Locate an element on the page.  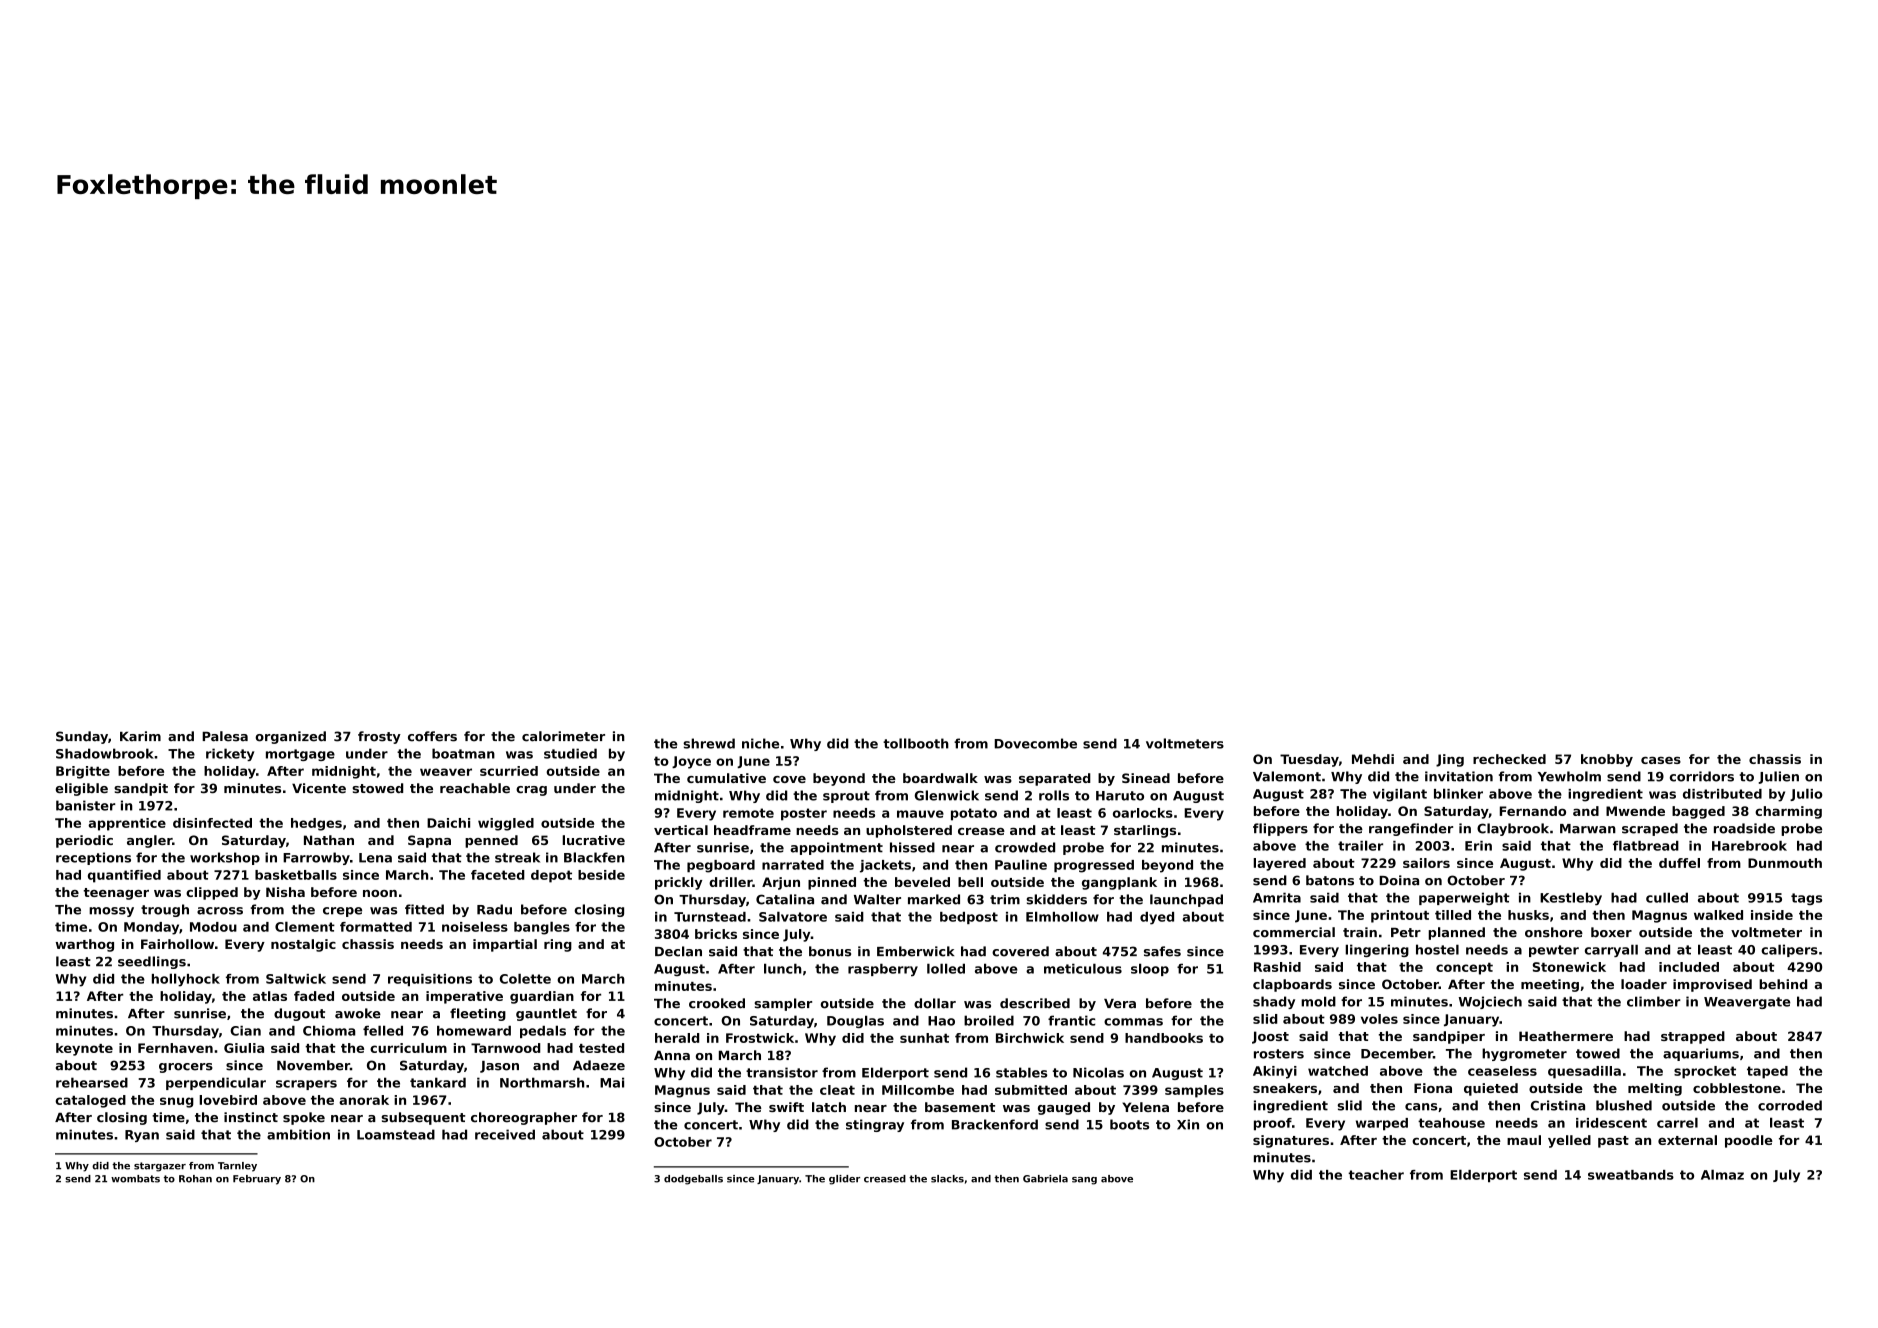
cases is located at coordinates (1661, 760).
